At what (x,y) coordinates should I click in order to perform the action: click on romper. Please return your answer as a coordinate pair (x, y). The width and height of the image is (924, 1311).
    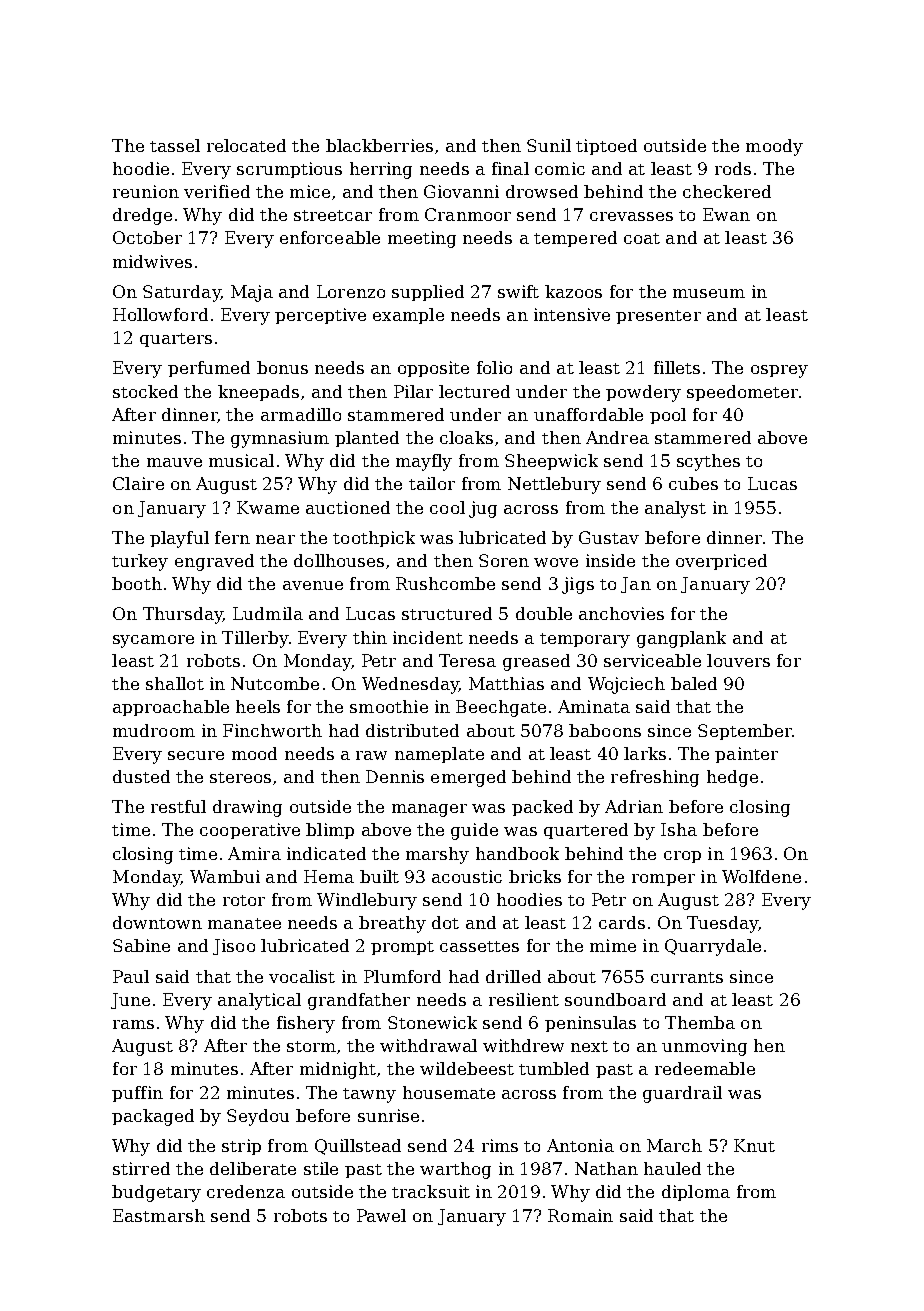
    Looking at the image, I should click on (663, 880).
